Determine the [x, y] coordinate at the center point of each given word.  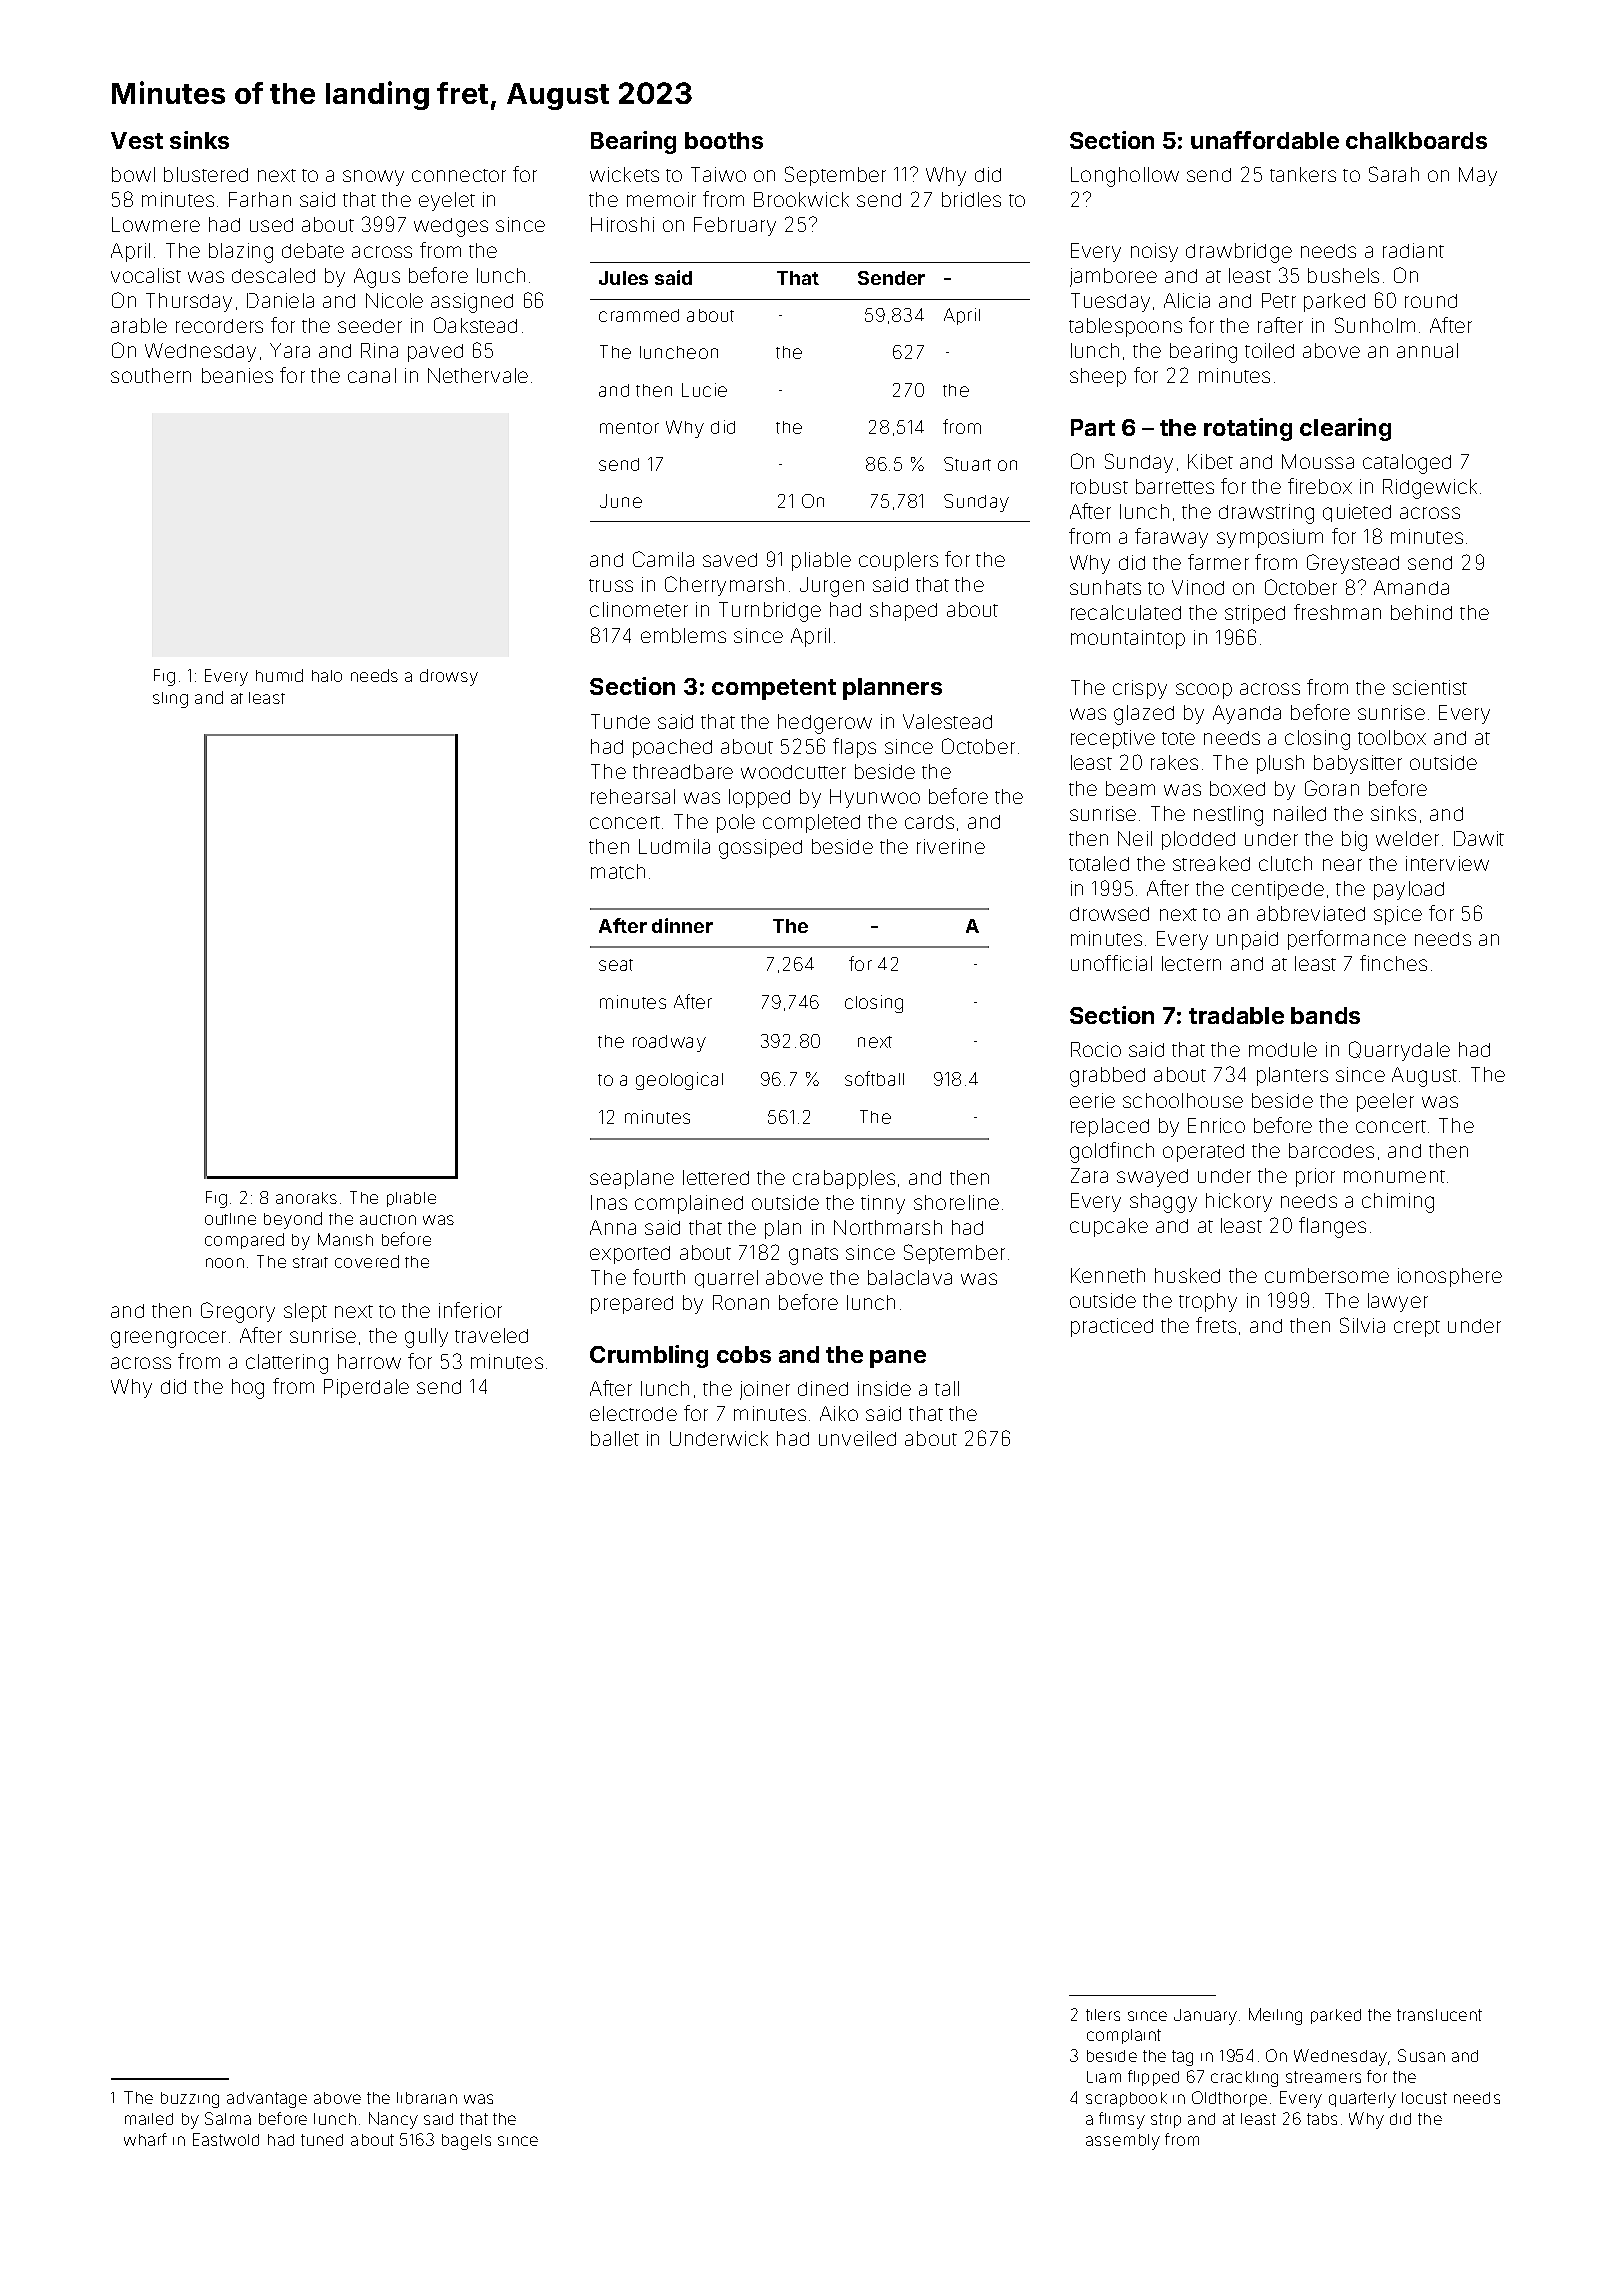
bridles [971, 199]
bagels [466, 2142]
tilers [1103, 2015]
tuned [322, 2140]
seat [616, 965]
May [1478, 176]
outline [230, 1219]
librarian [427, 2098]
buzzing [190, 2100]
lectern [1191, 963]
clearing [1345, 429]
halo [327, 676]
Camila [663, 559]
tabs [1322, 2119]
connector [459, 175]
